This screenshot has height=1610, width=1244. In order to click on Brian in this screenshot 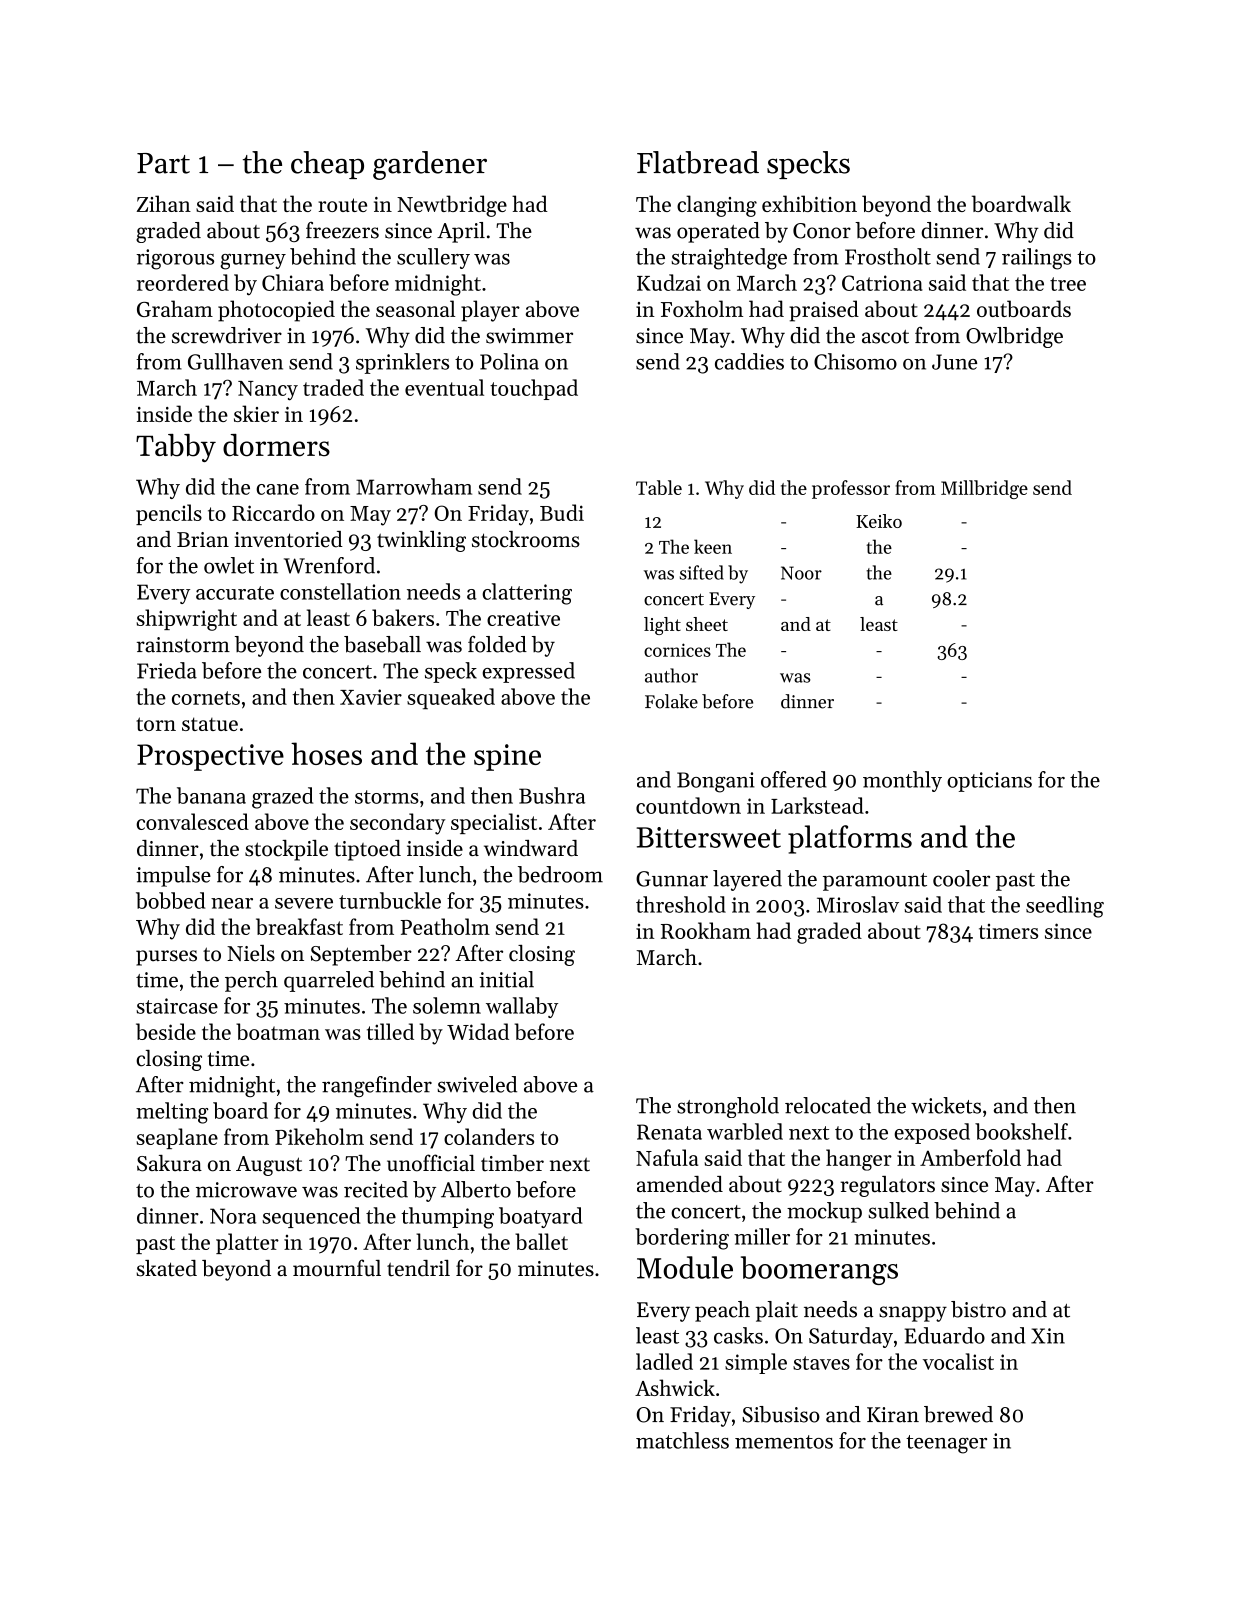, I will do `click(203, 539)`.
